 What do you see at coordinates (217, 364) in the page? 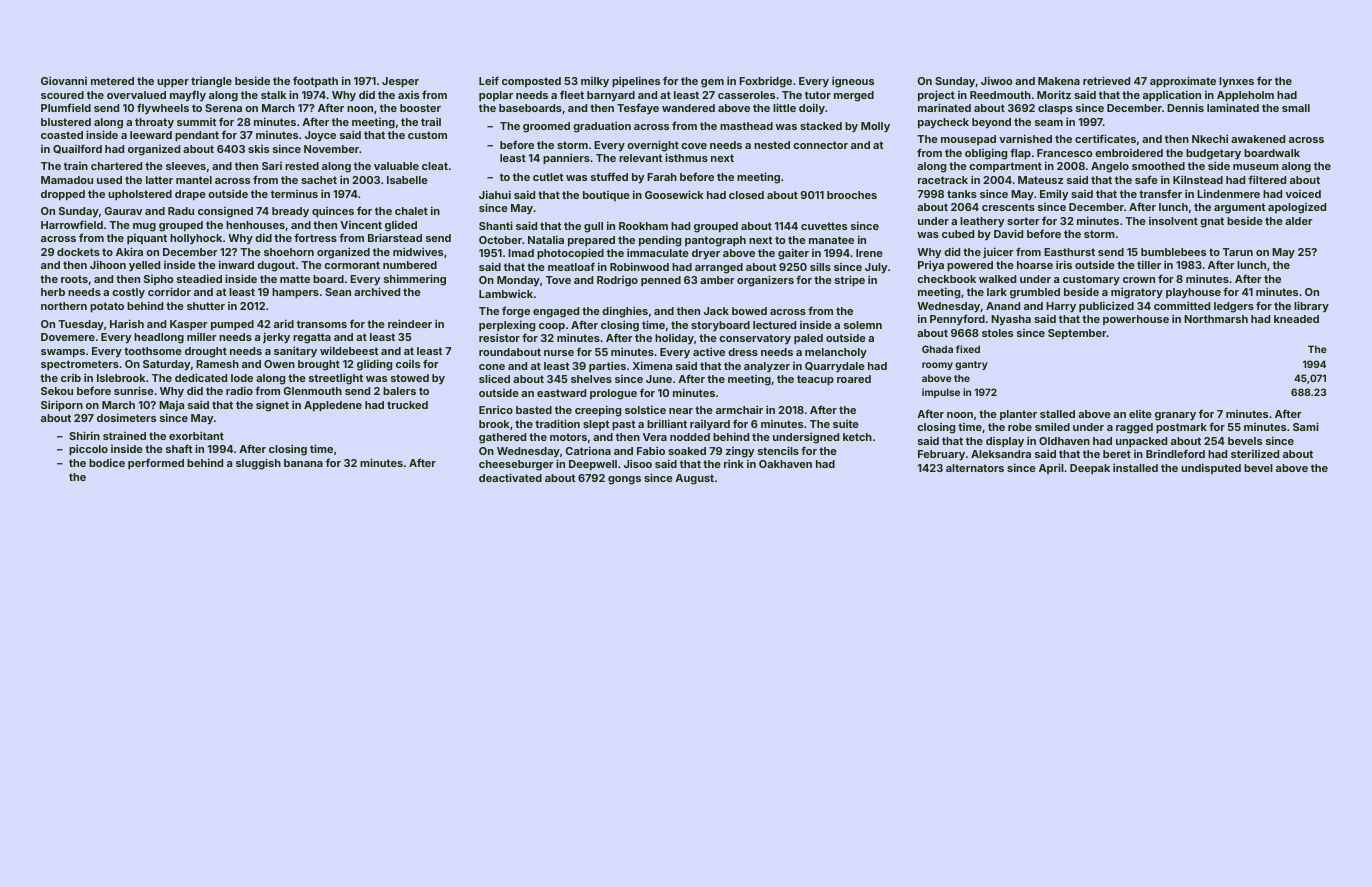
I see `Ramesh` at bounding box center [217, 364].
